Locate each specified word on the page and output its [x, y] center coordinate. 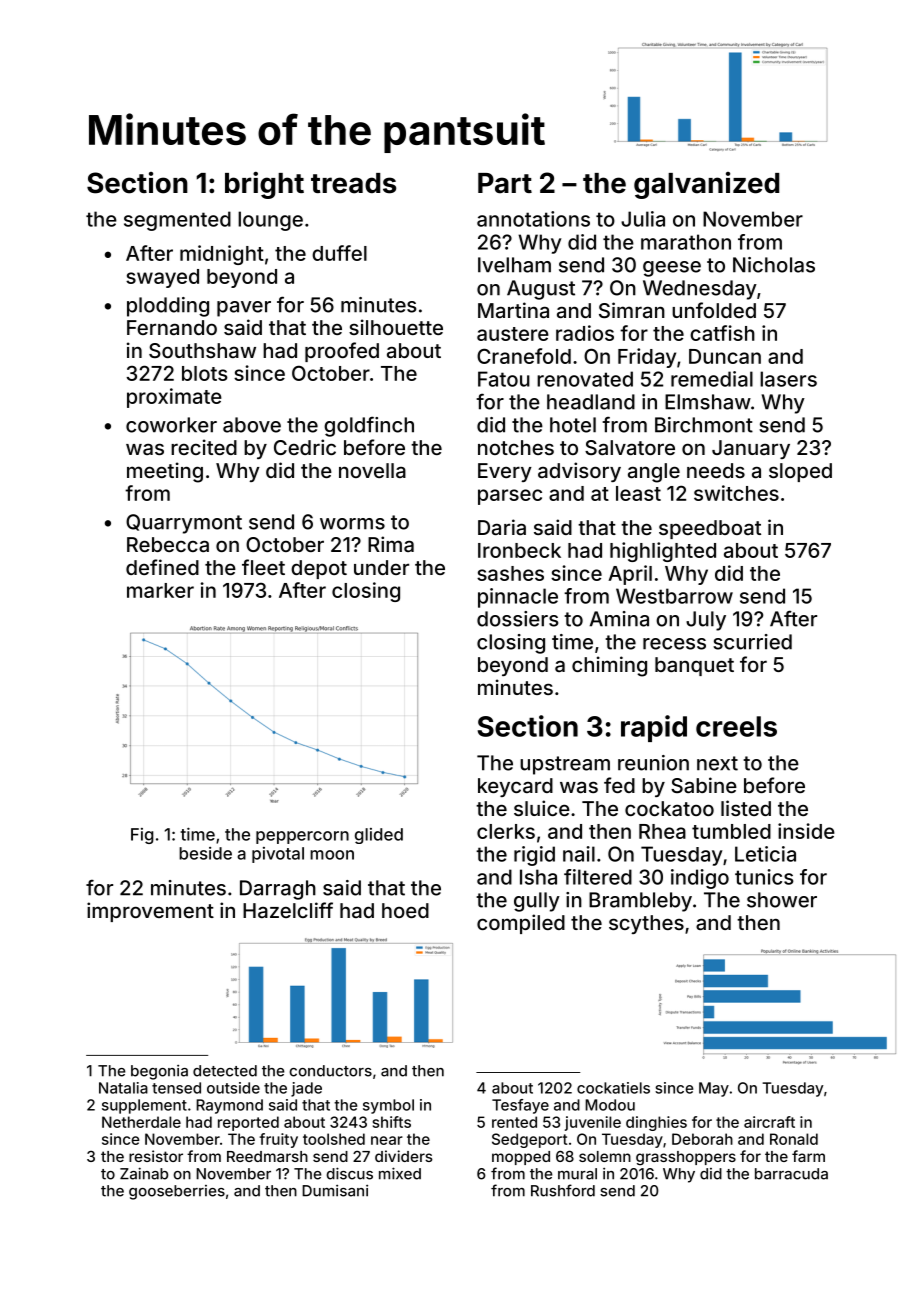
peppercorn [302, 837]
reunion [653, 763]
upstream [565, 765]
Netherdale [141, 1122]
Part [505, 183]
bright [264, 185]
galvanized [706, 185]
